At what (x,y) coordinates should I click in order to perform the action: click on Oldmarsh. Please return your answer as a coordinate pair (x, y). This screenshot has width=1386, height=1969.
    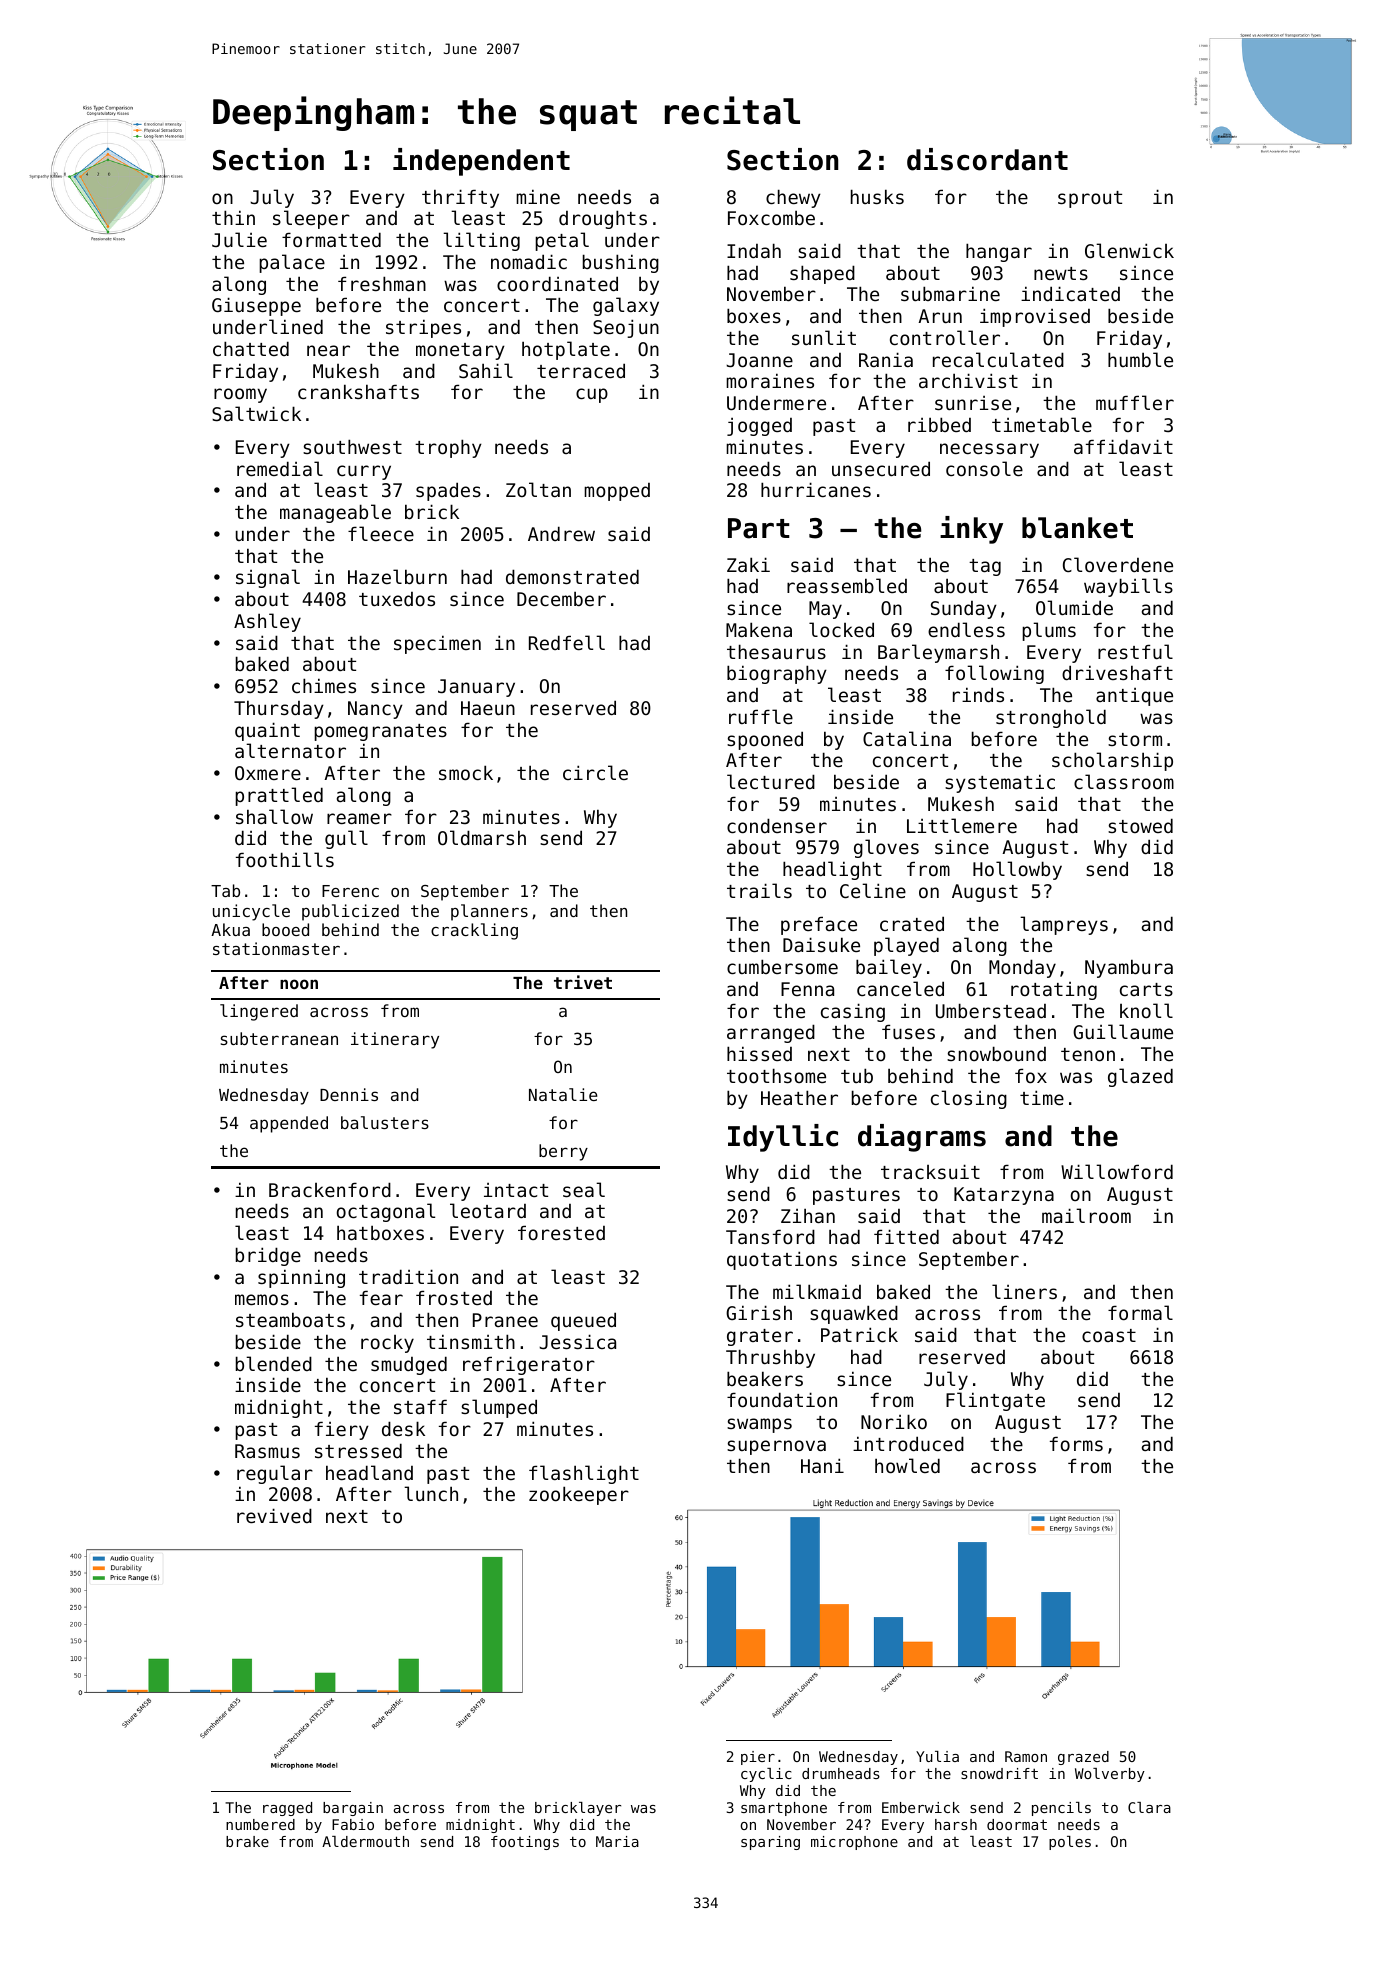
    Looking at the image, I should click on (482, 837).
